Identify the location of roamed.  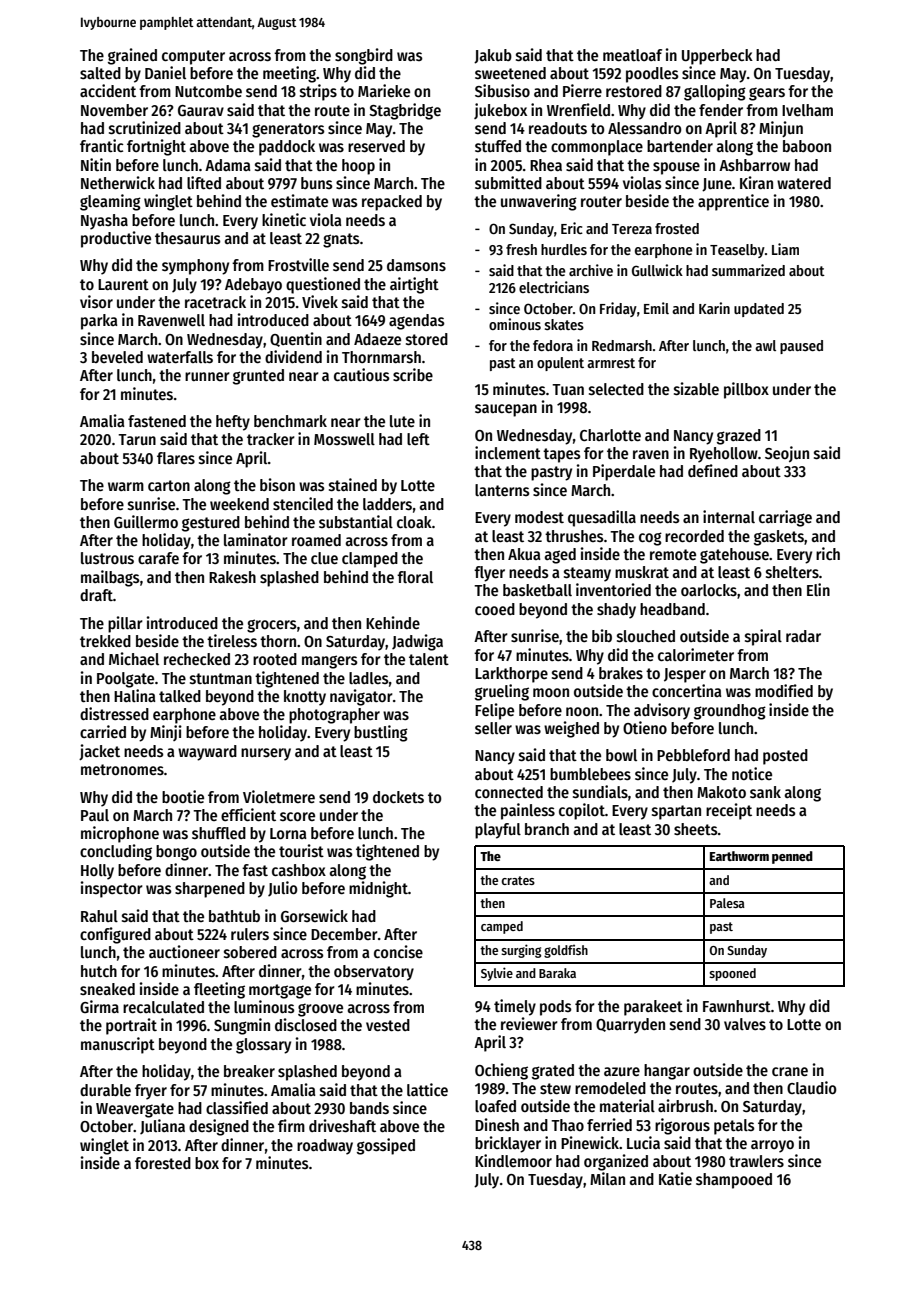
(316, 540).
